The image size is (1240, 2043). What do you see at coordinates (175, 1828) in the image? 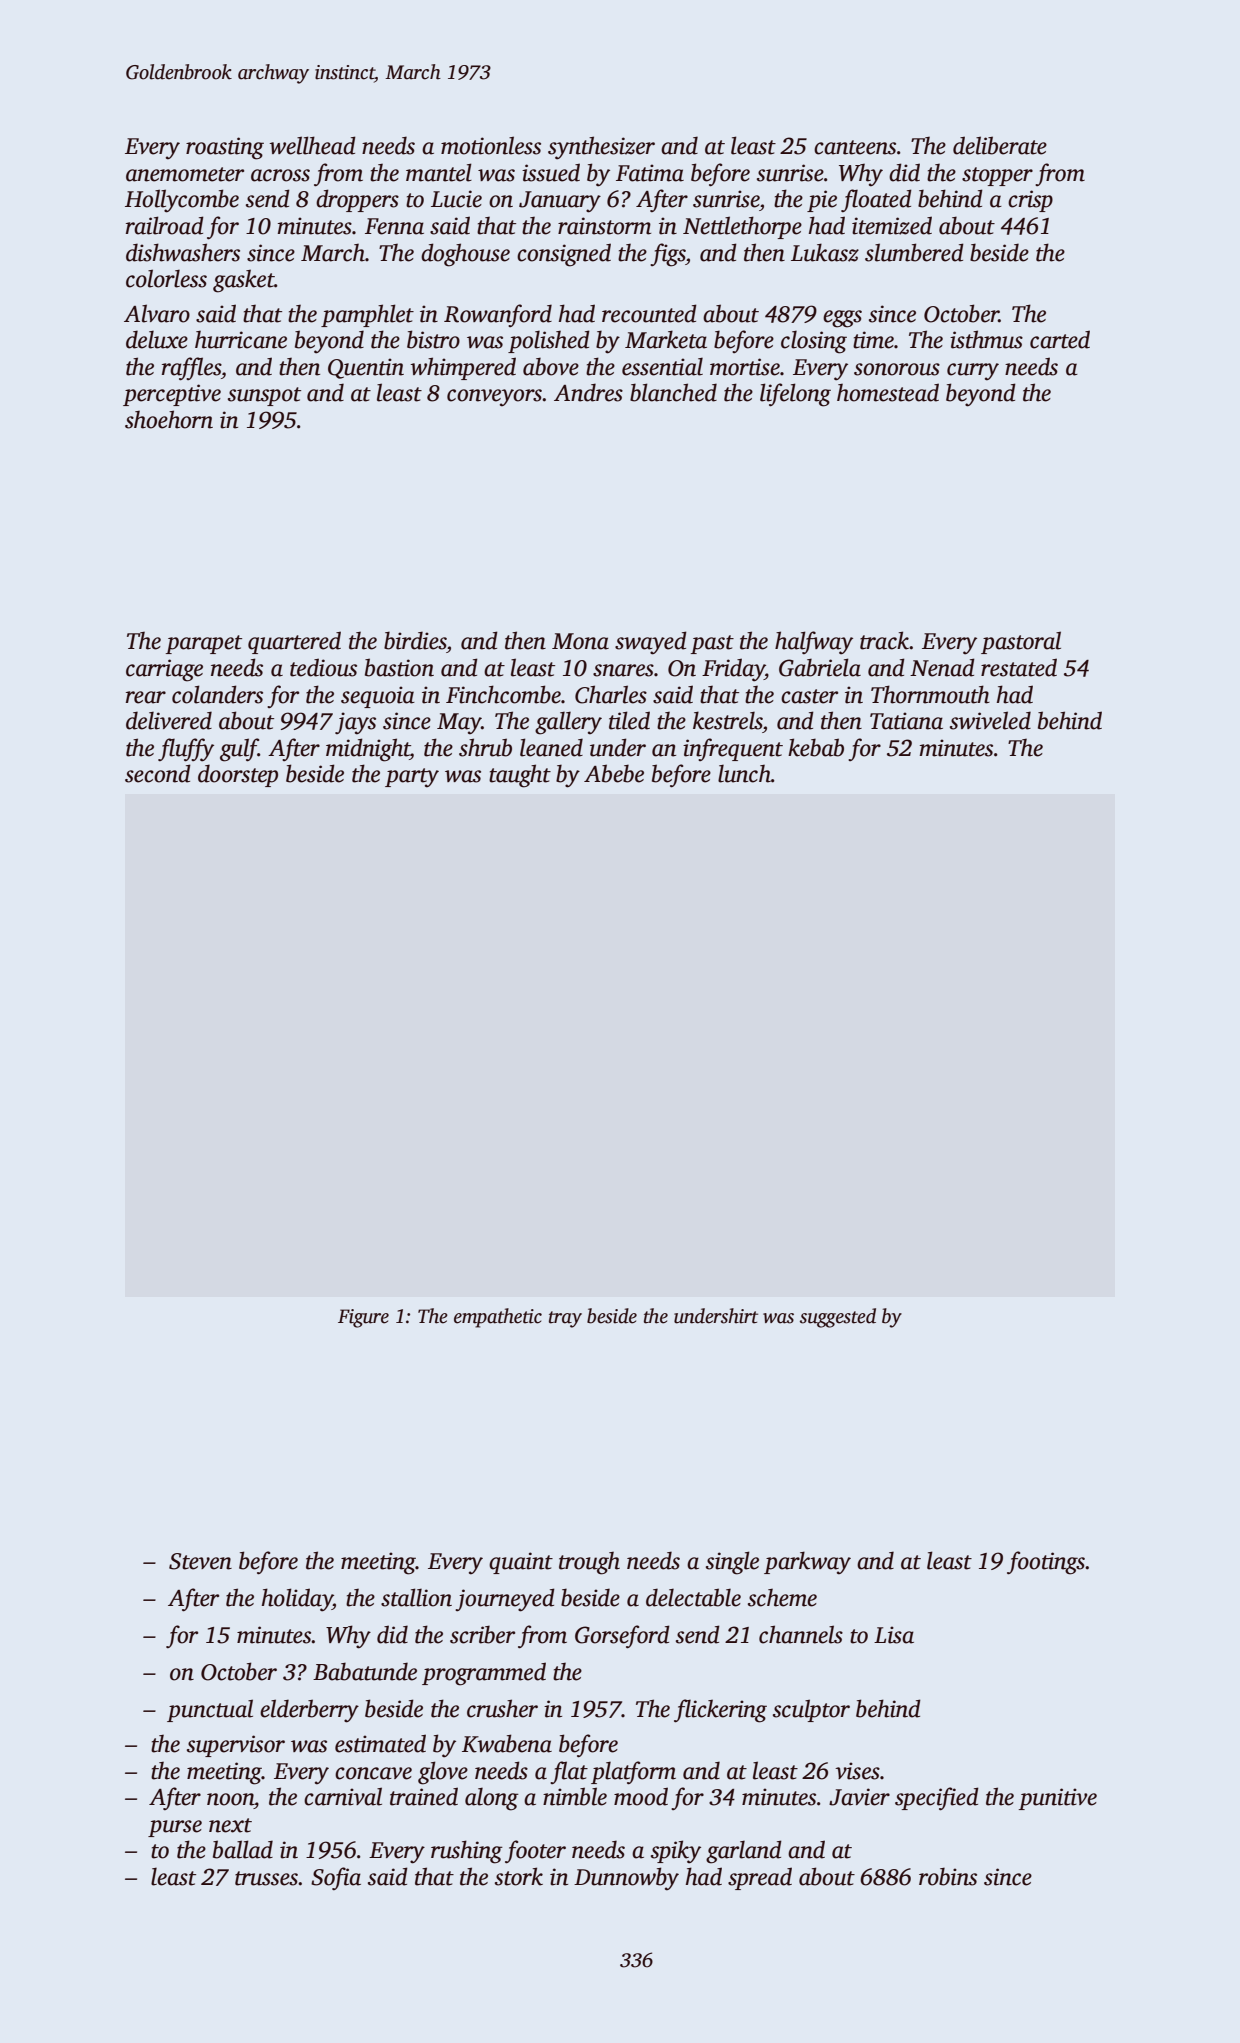
I see `purse` at bounding box center [175, 1828].
